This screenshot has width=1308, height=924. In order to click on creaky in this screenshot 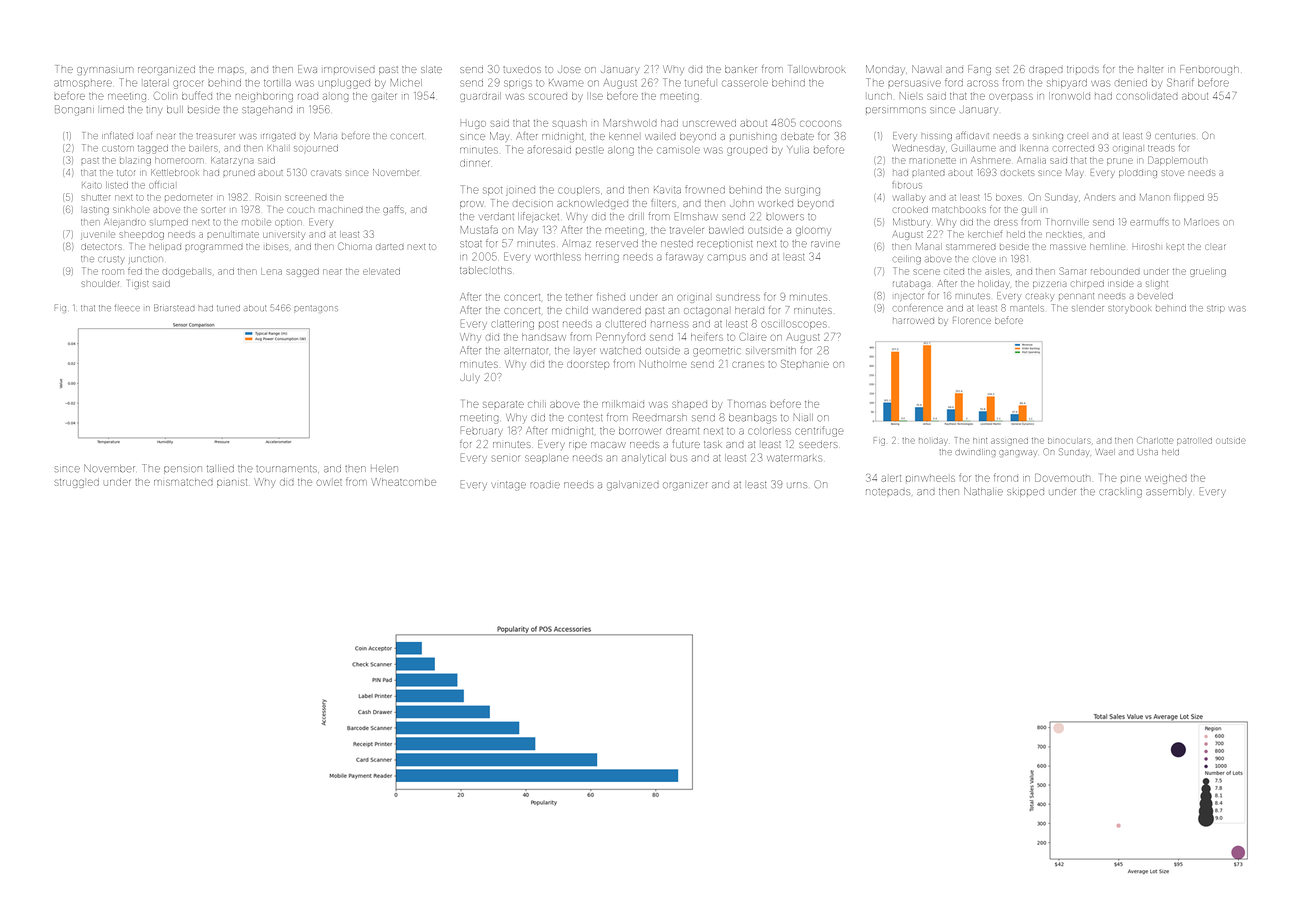, I will do `click(1039, 297)`.
